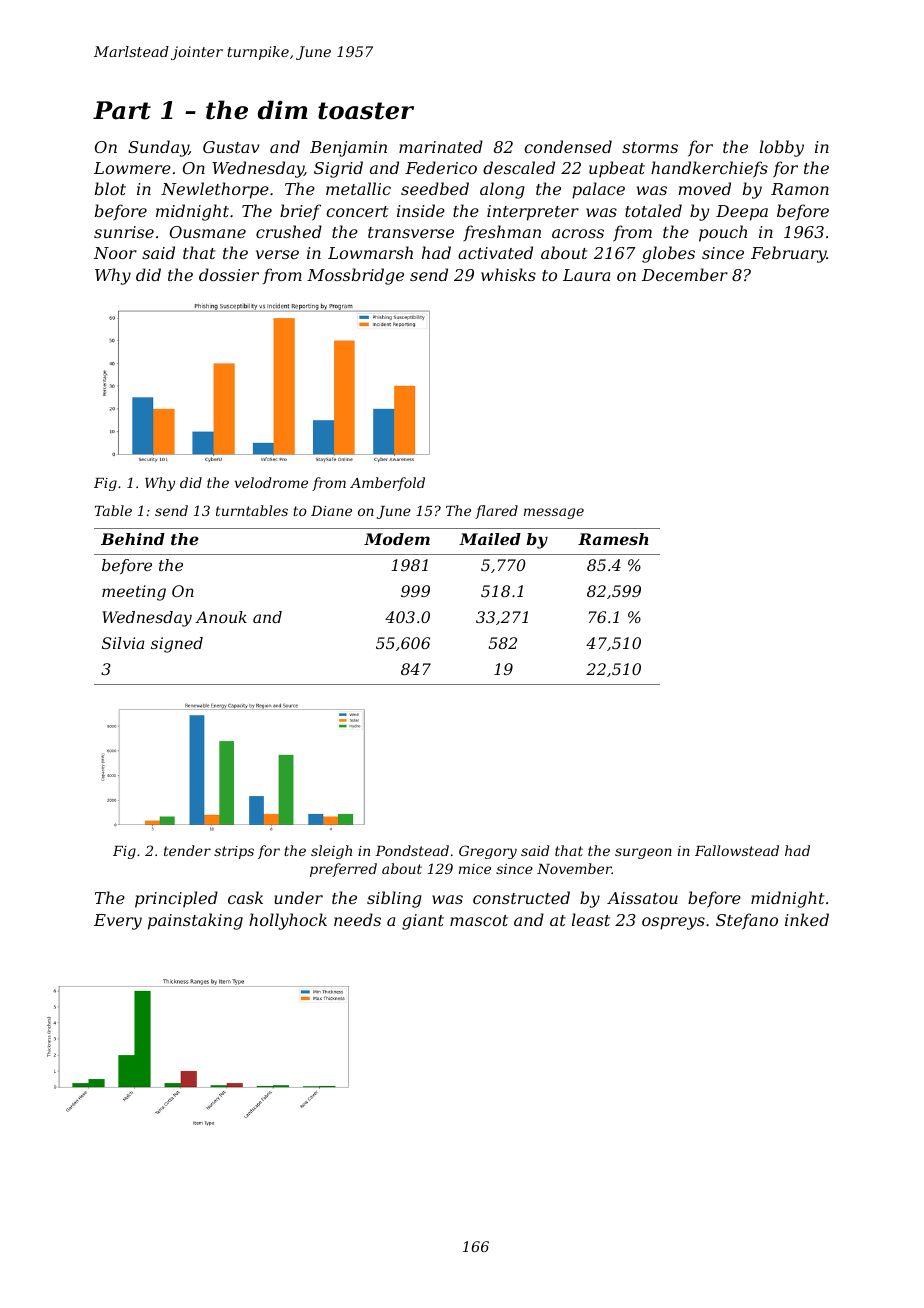 This page has height=1308, width=924. I want to click on Behind, so click(133, 539).
